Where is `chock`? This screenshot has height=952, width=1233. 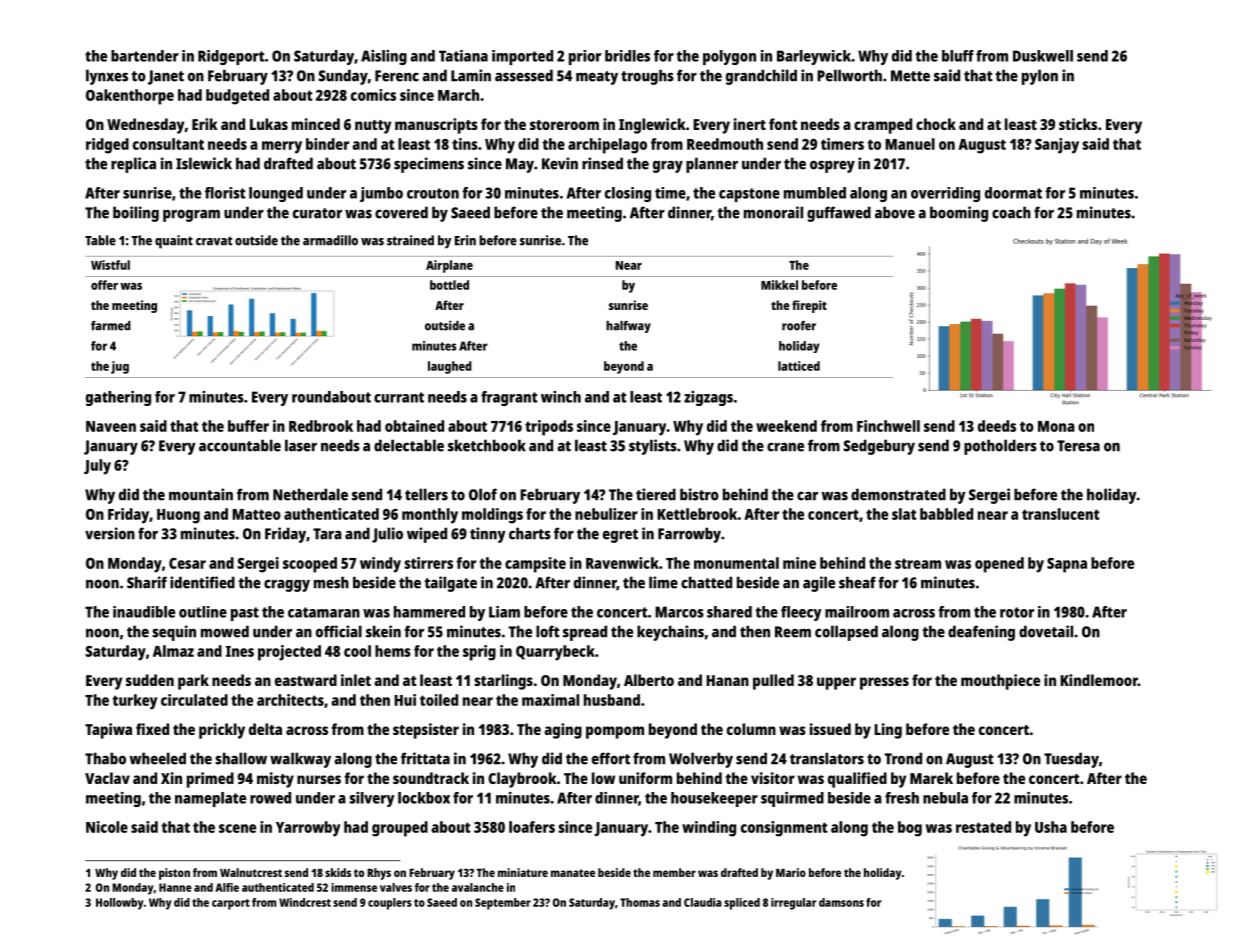 chock is located at coordinates (936, 124).
